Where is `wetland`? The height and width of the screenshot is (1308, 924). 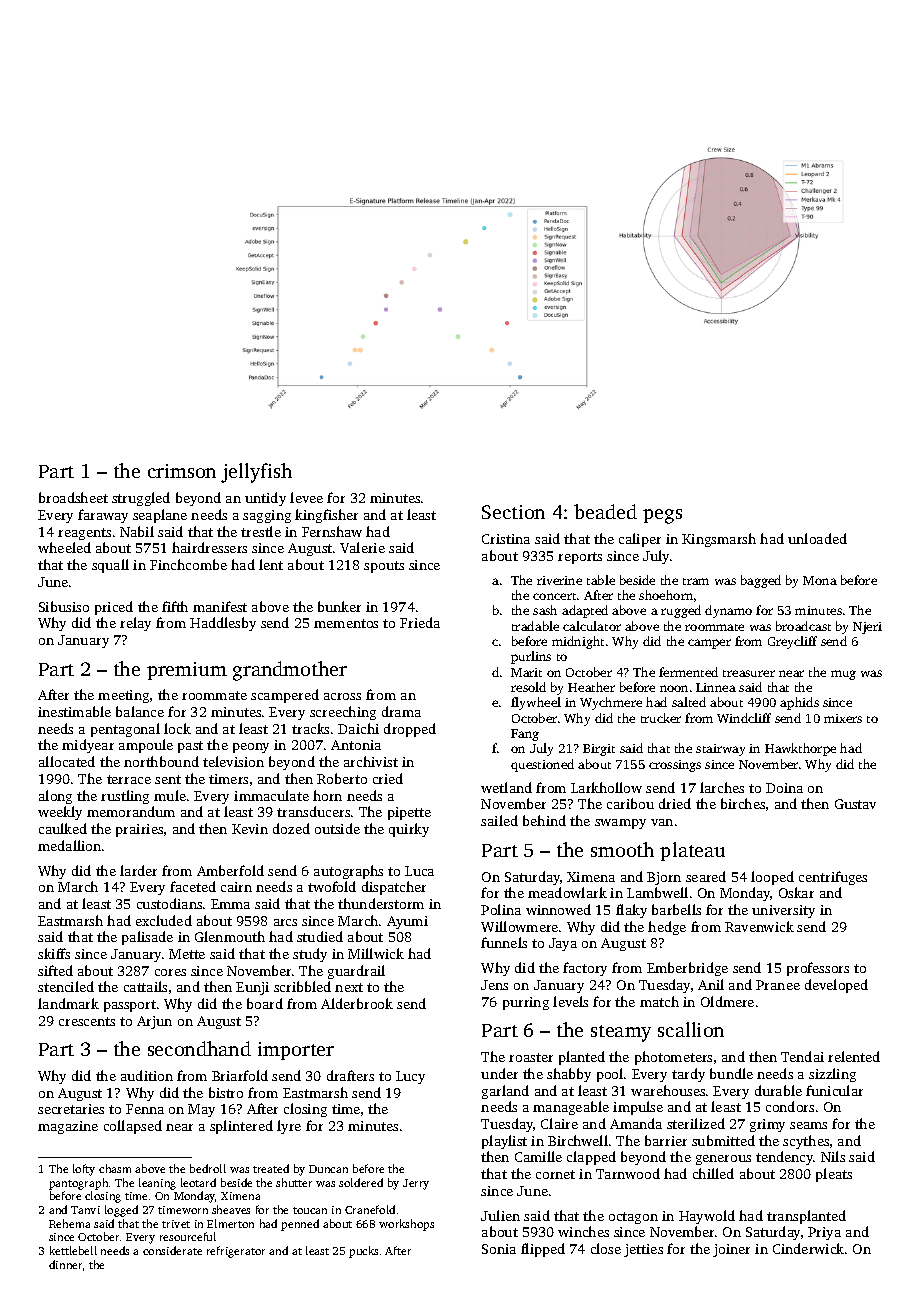 wetland is located at coordinates (506, 787).
